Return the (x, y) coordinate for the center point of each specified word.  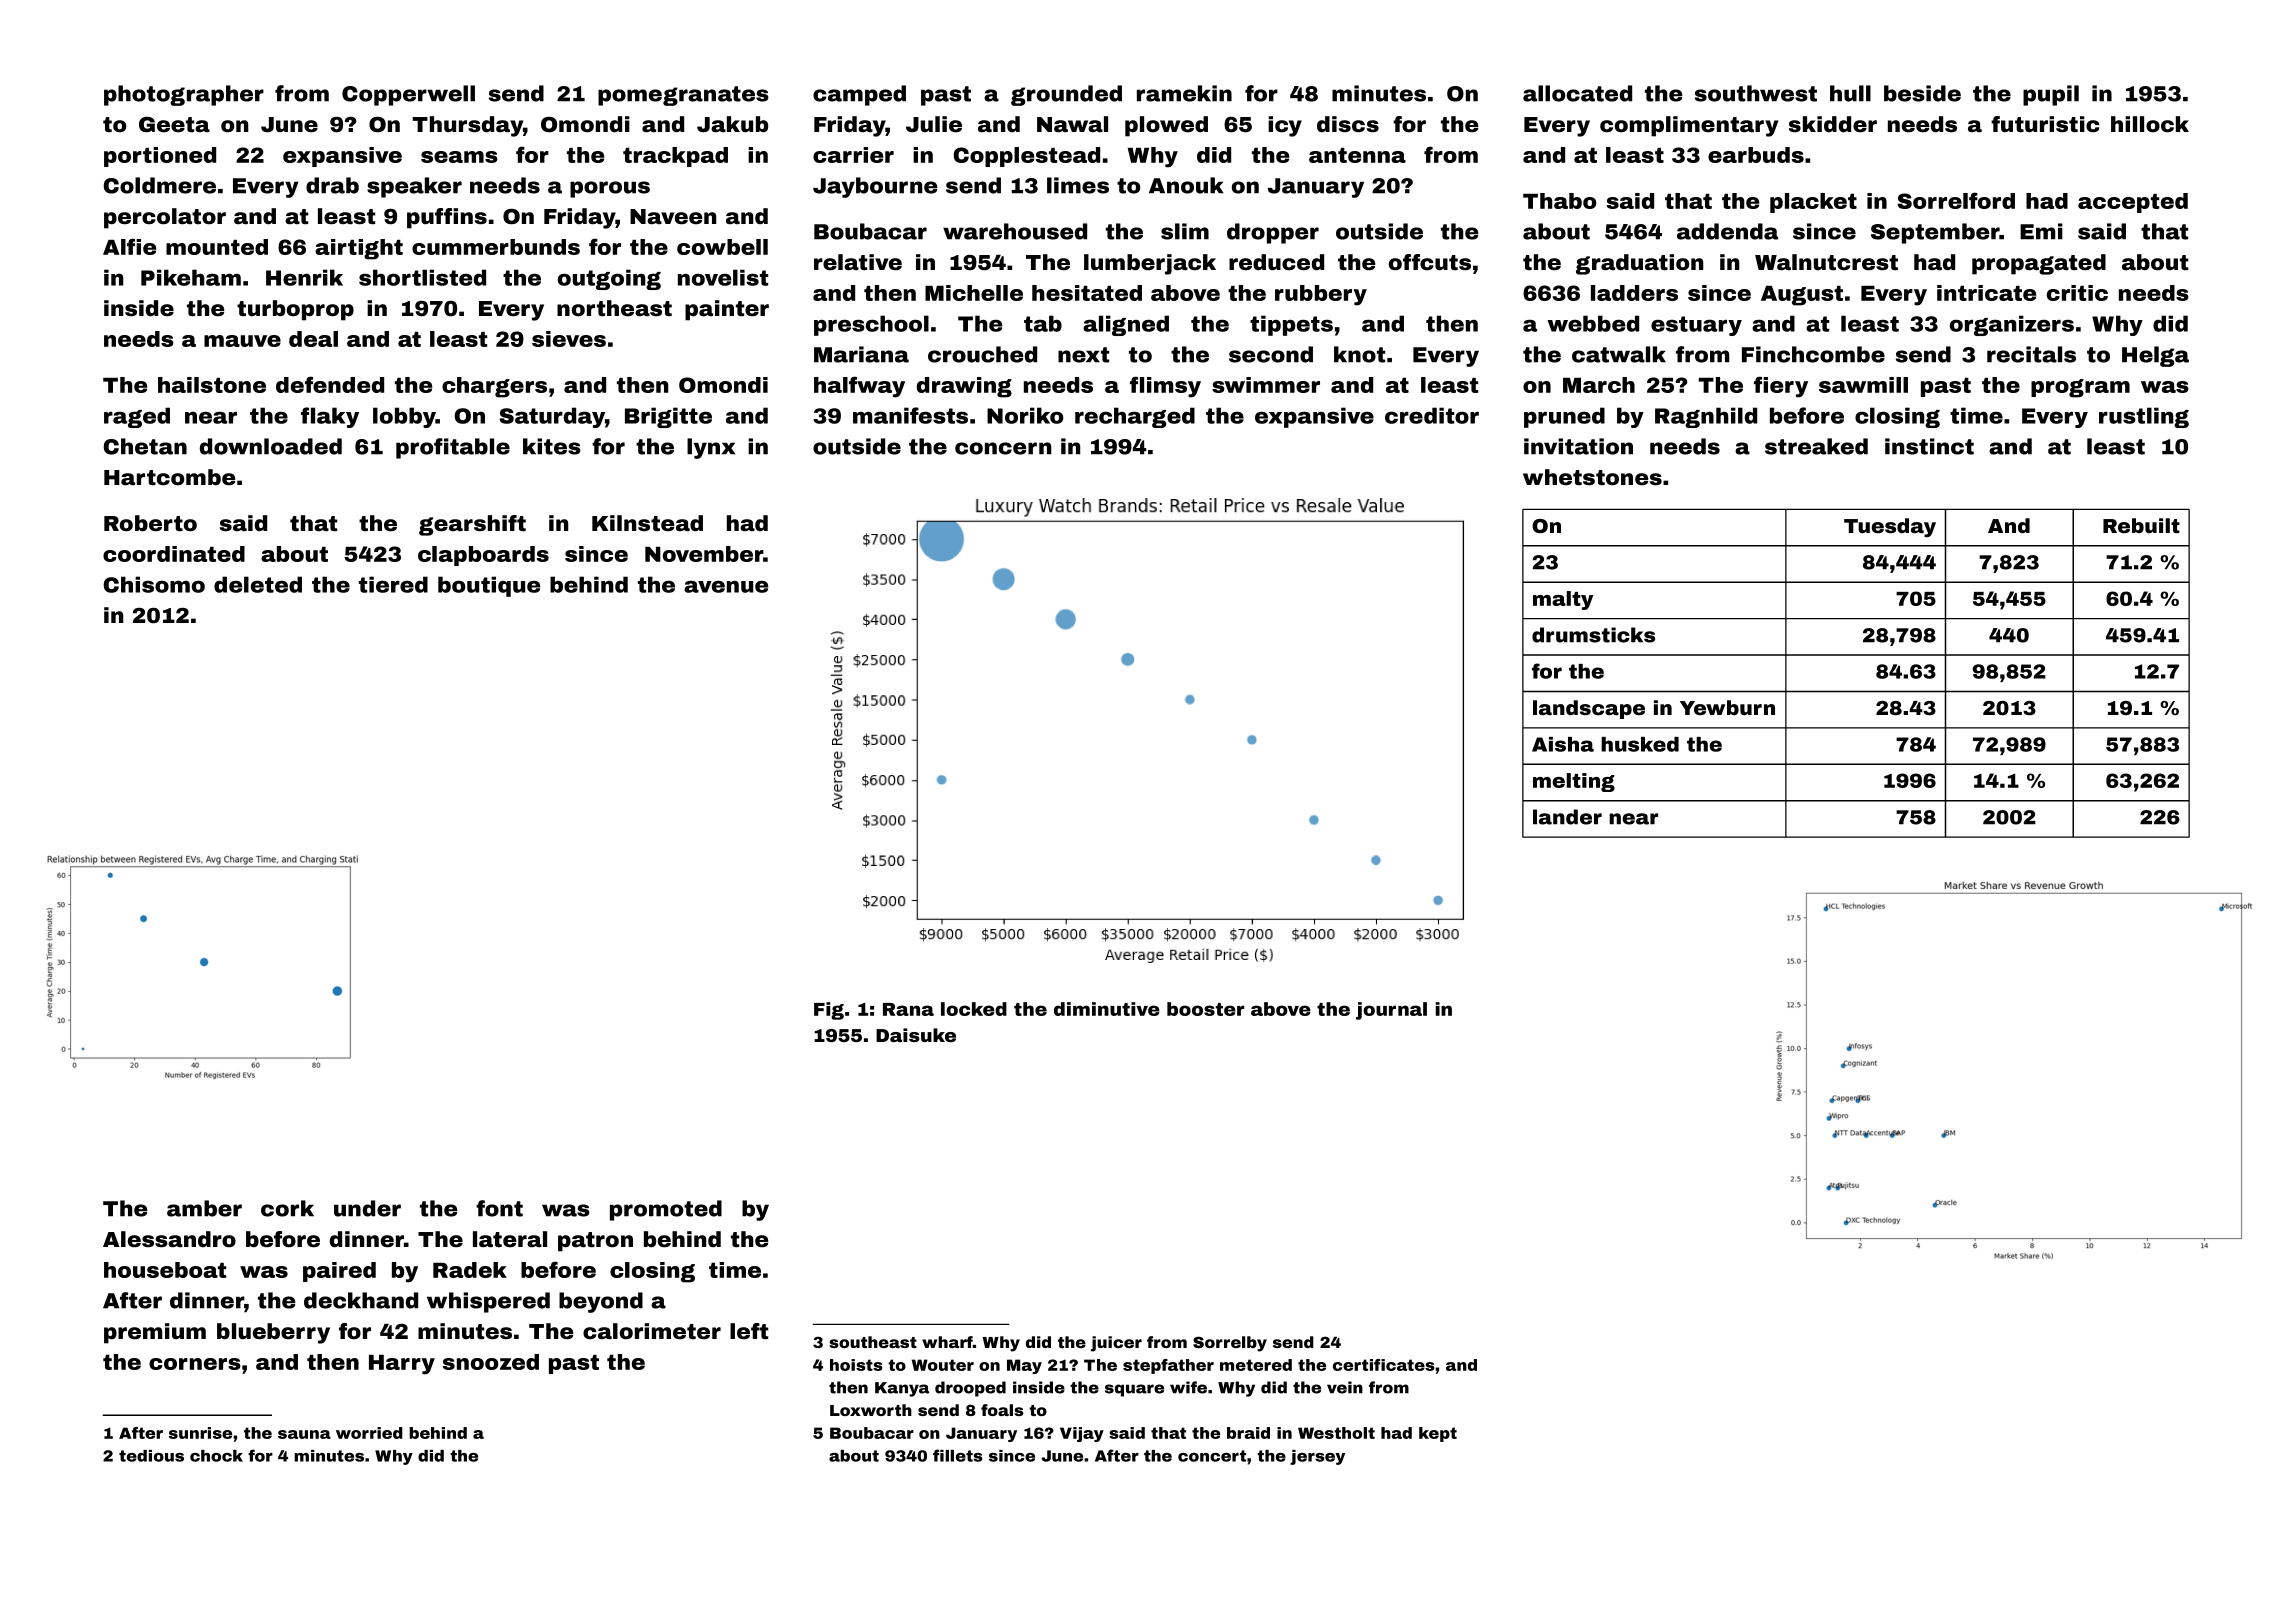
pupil (2051, 95)
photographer (184, 95)
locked (974, 1009)
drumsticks (1593, 635)
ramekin (1184, 93)
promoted (666, 1210)
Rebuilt (2141, 525)
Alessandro (169, 1239)
